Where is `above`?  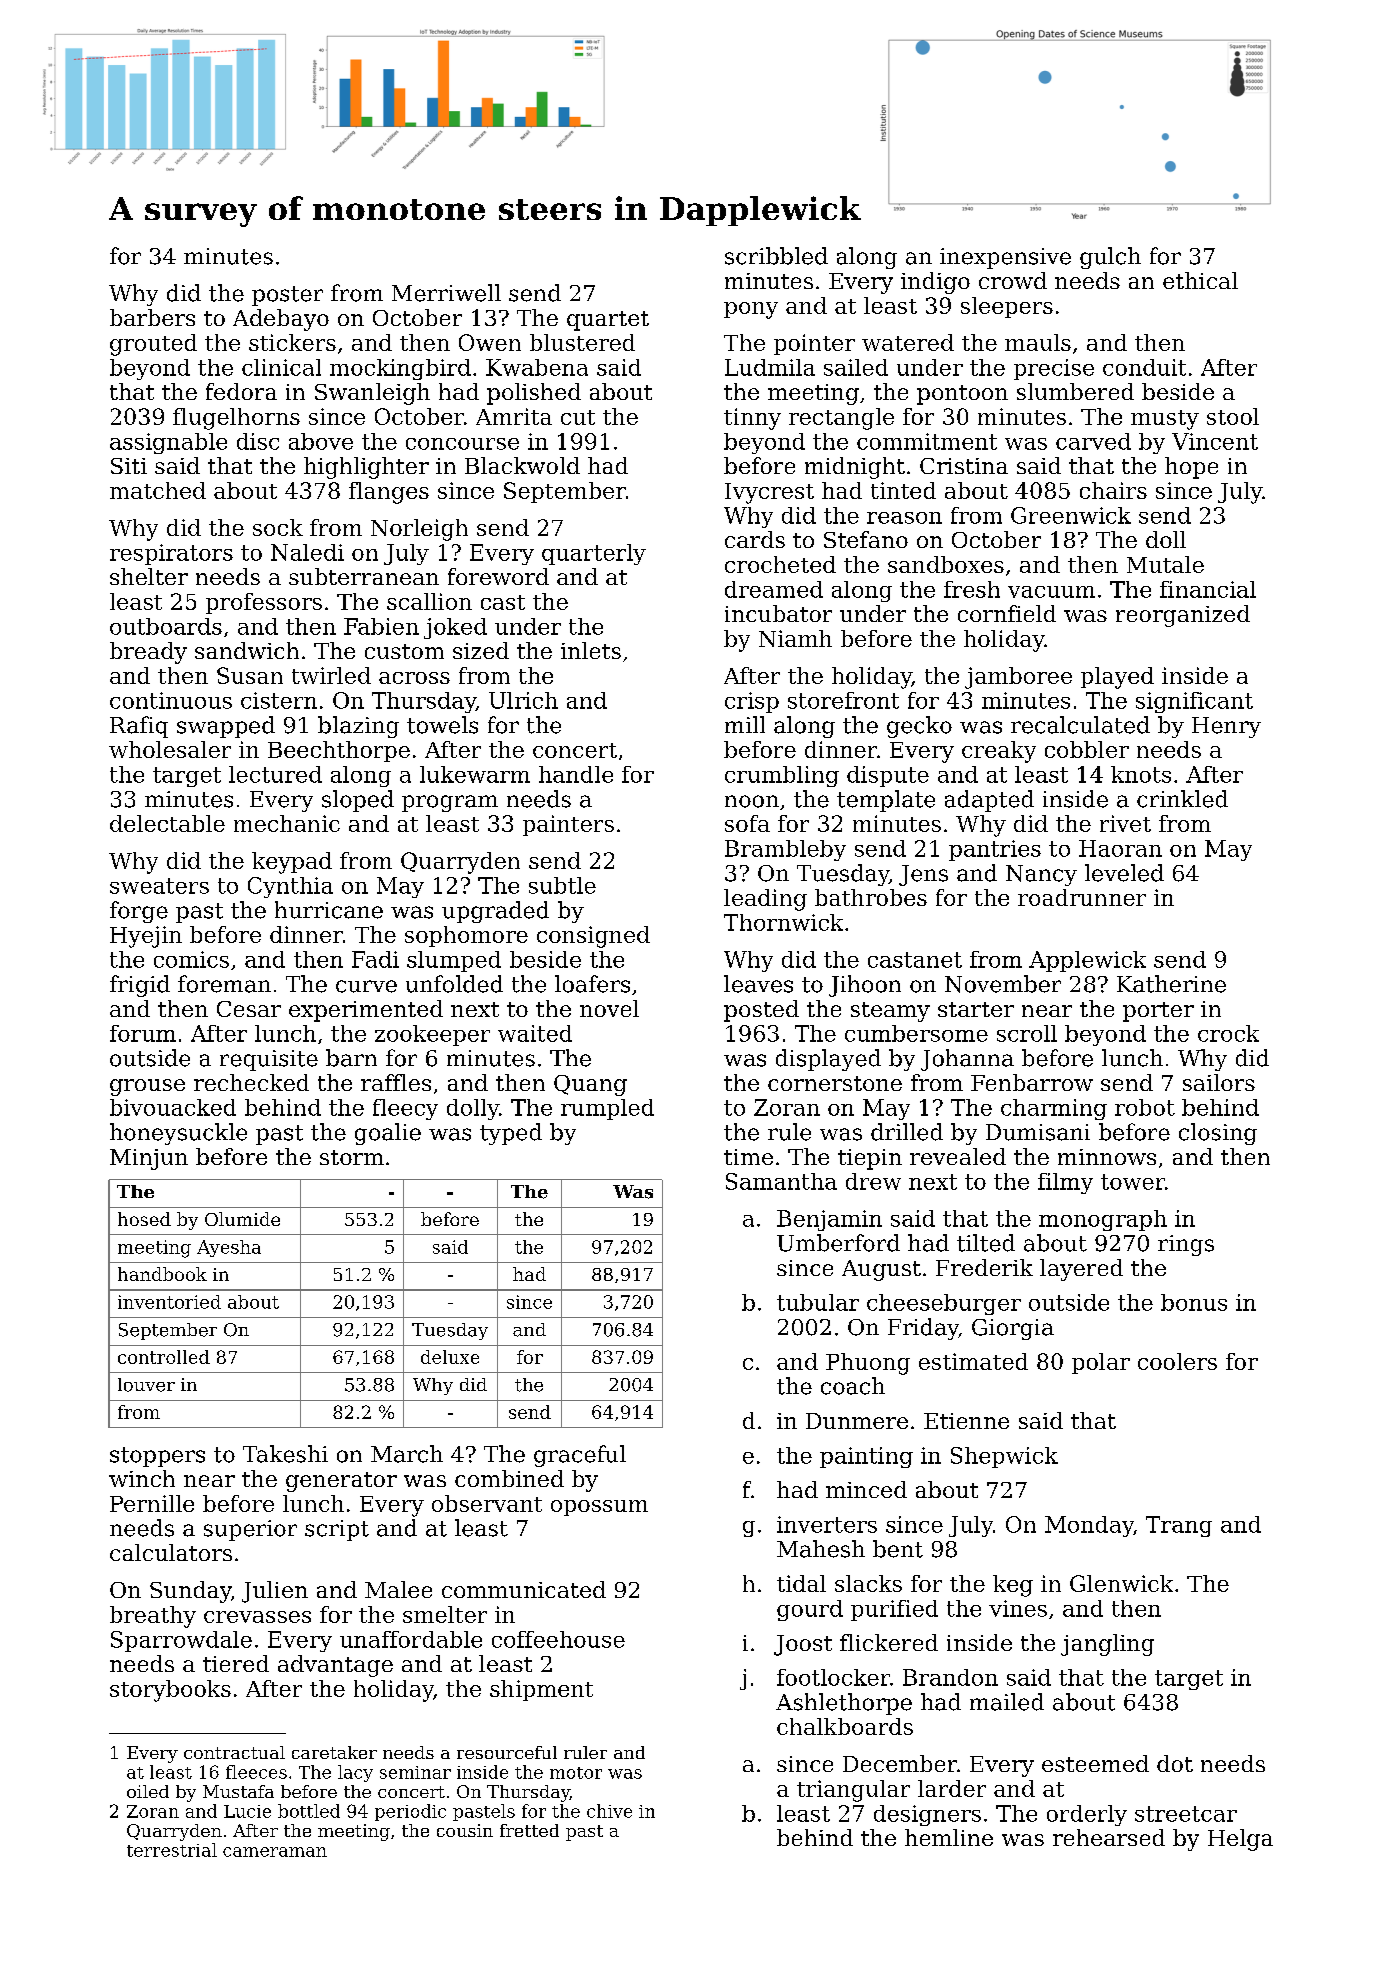
above is located at coordinates (321, 441).
